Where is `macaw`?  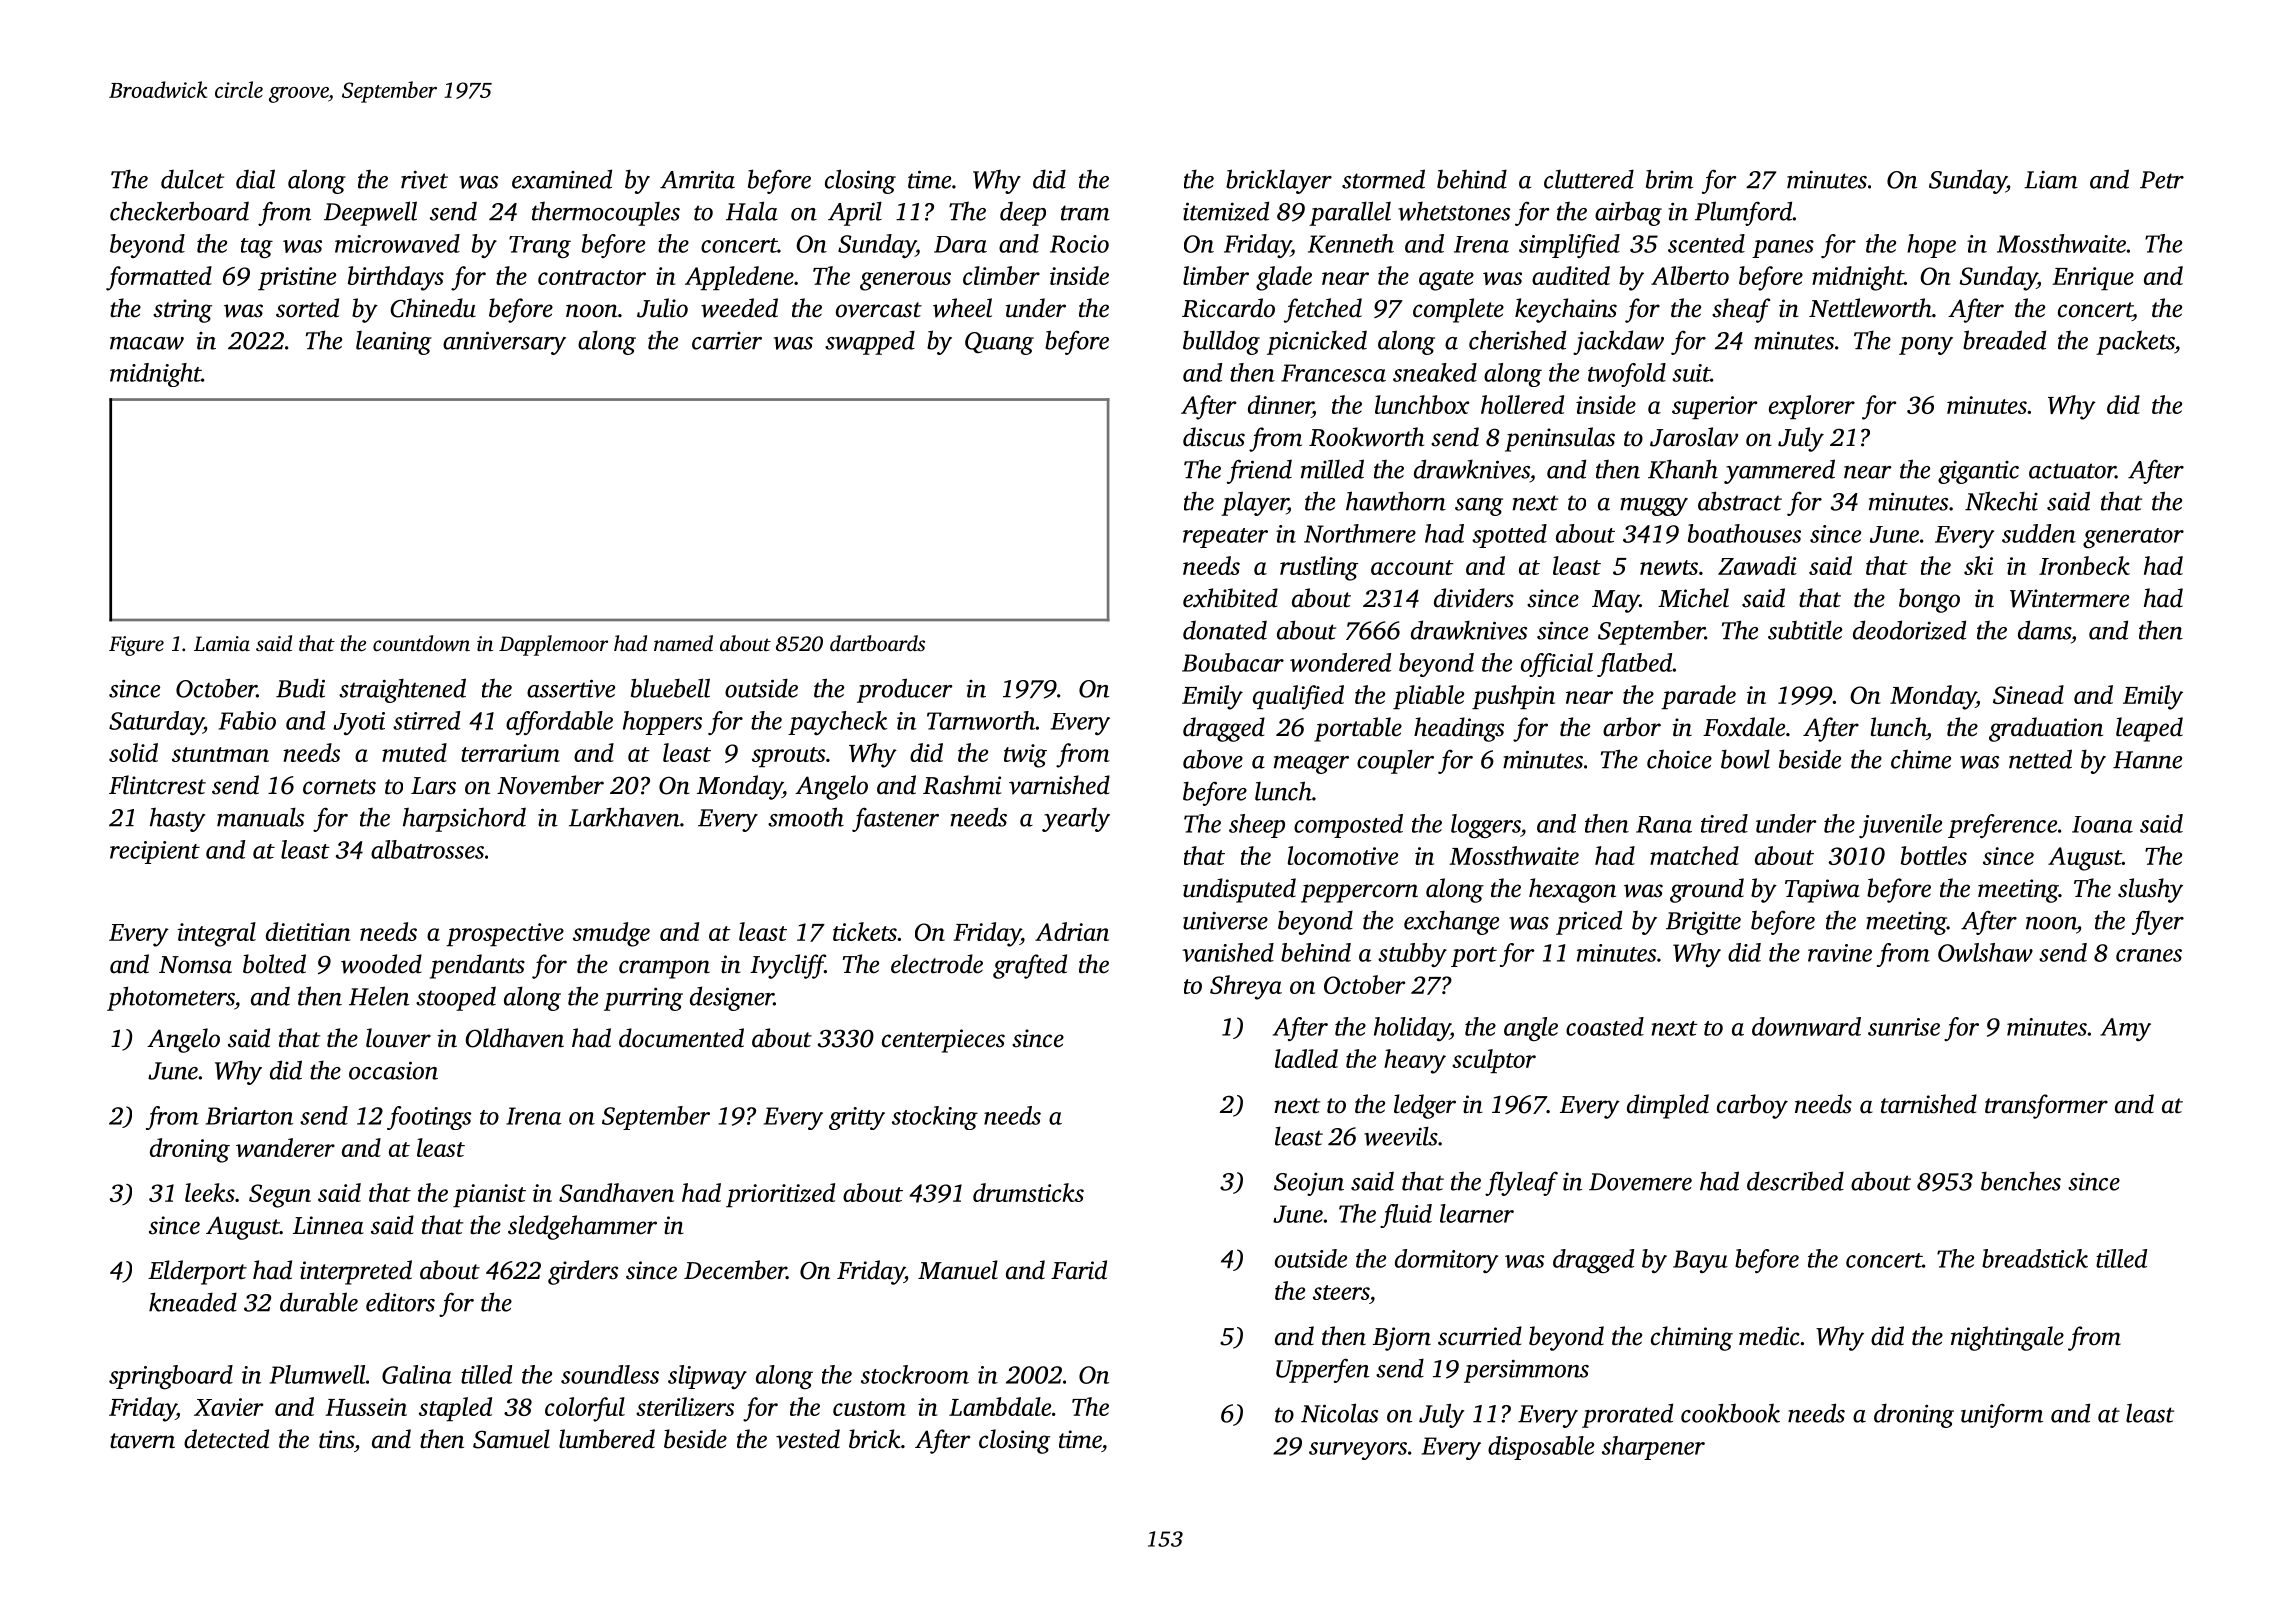 macaw is located at coordinates (147, 343).
